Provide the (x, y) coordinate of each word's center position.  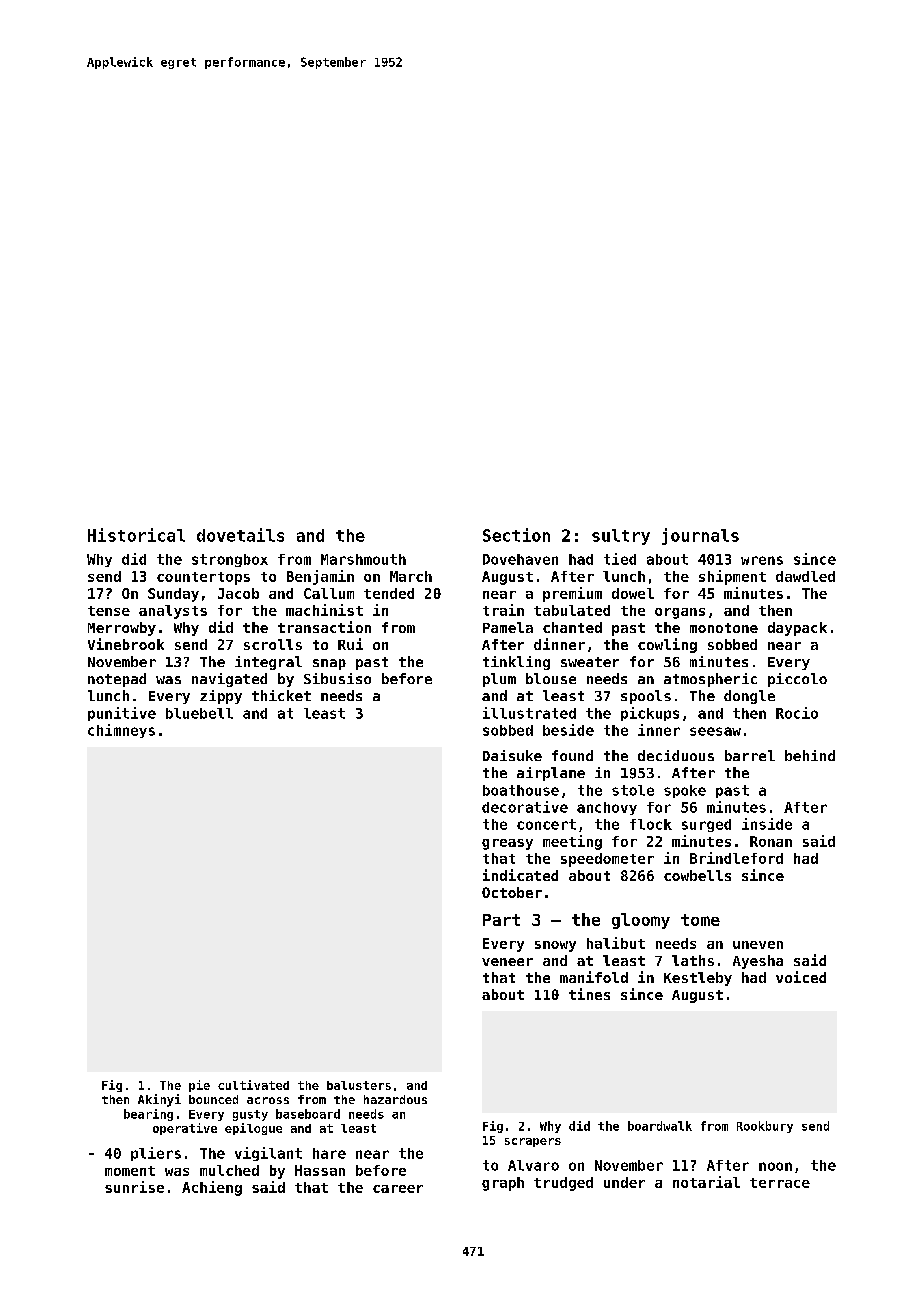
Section (516, 535)
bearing (148, 1115)
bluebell (199, 713)
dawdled (805, 576)
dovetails (240, 535)
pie (199, 1086)
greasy (507, 844)
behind (810, 755)
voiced (801, 977)
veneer (507, 962)
